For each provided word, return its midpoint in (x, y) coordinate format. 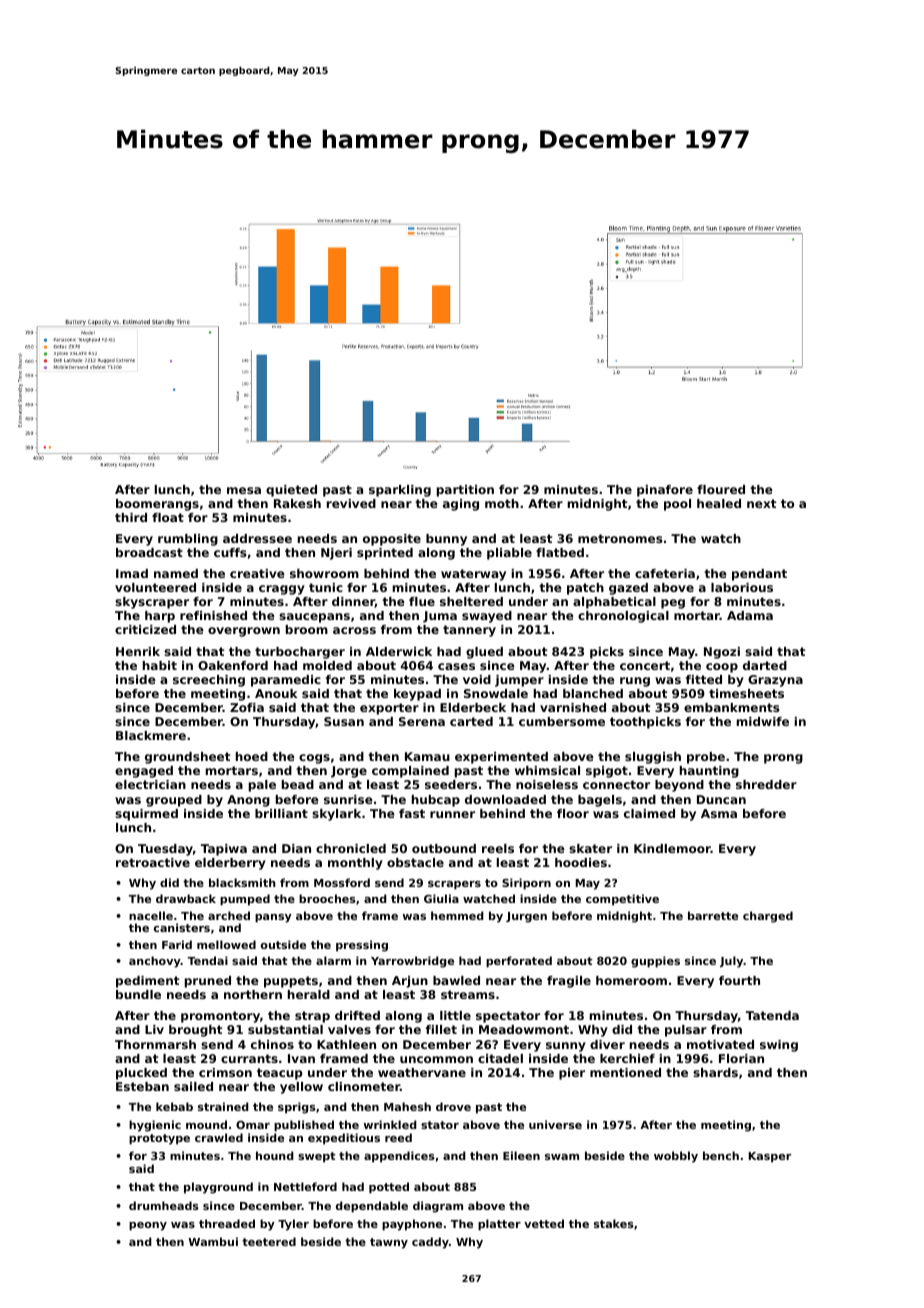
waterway (473, 575)
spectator (508, 1017)
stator (440, 1125)
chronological (623, 617)
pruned (208, 982)
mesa (244, 490)
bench (721, 1155)
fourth (739, 980)
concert (645, 665)
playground (218, 1188)
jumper (519, 681)
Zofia (247, 707)
